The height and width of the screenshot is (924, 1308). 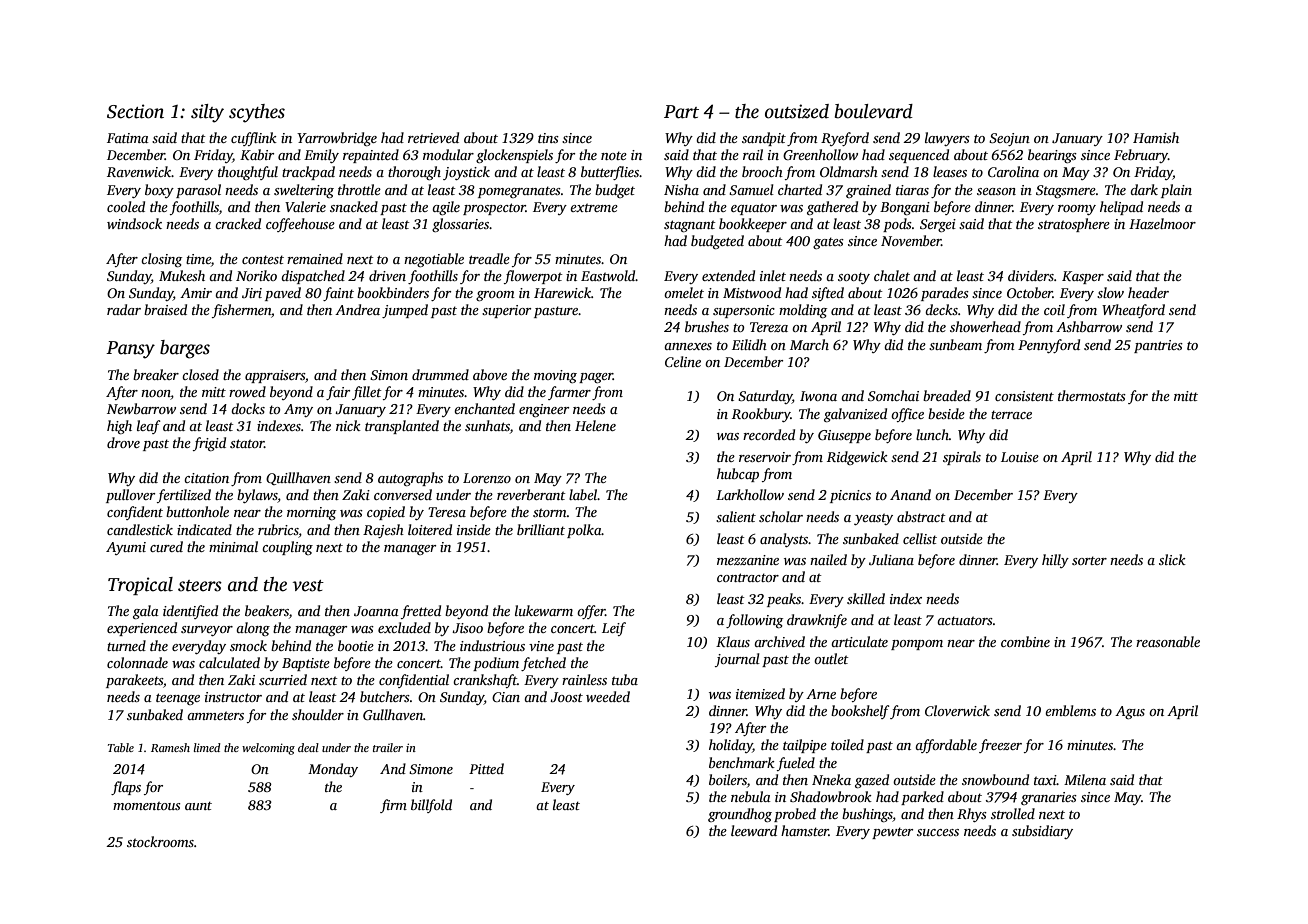 What do you see at coordinates (748, 577) in the screenshot?
I see `contractor` at bounding box center [748, 577].
